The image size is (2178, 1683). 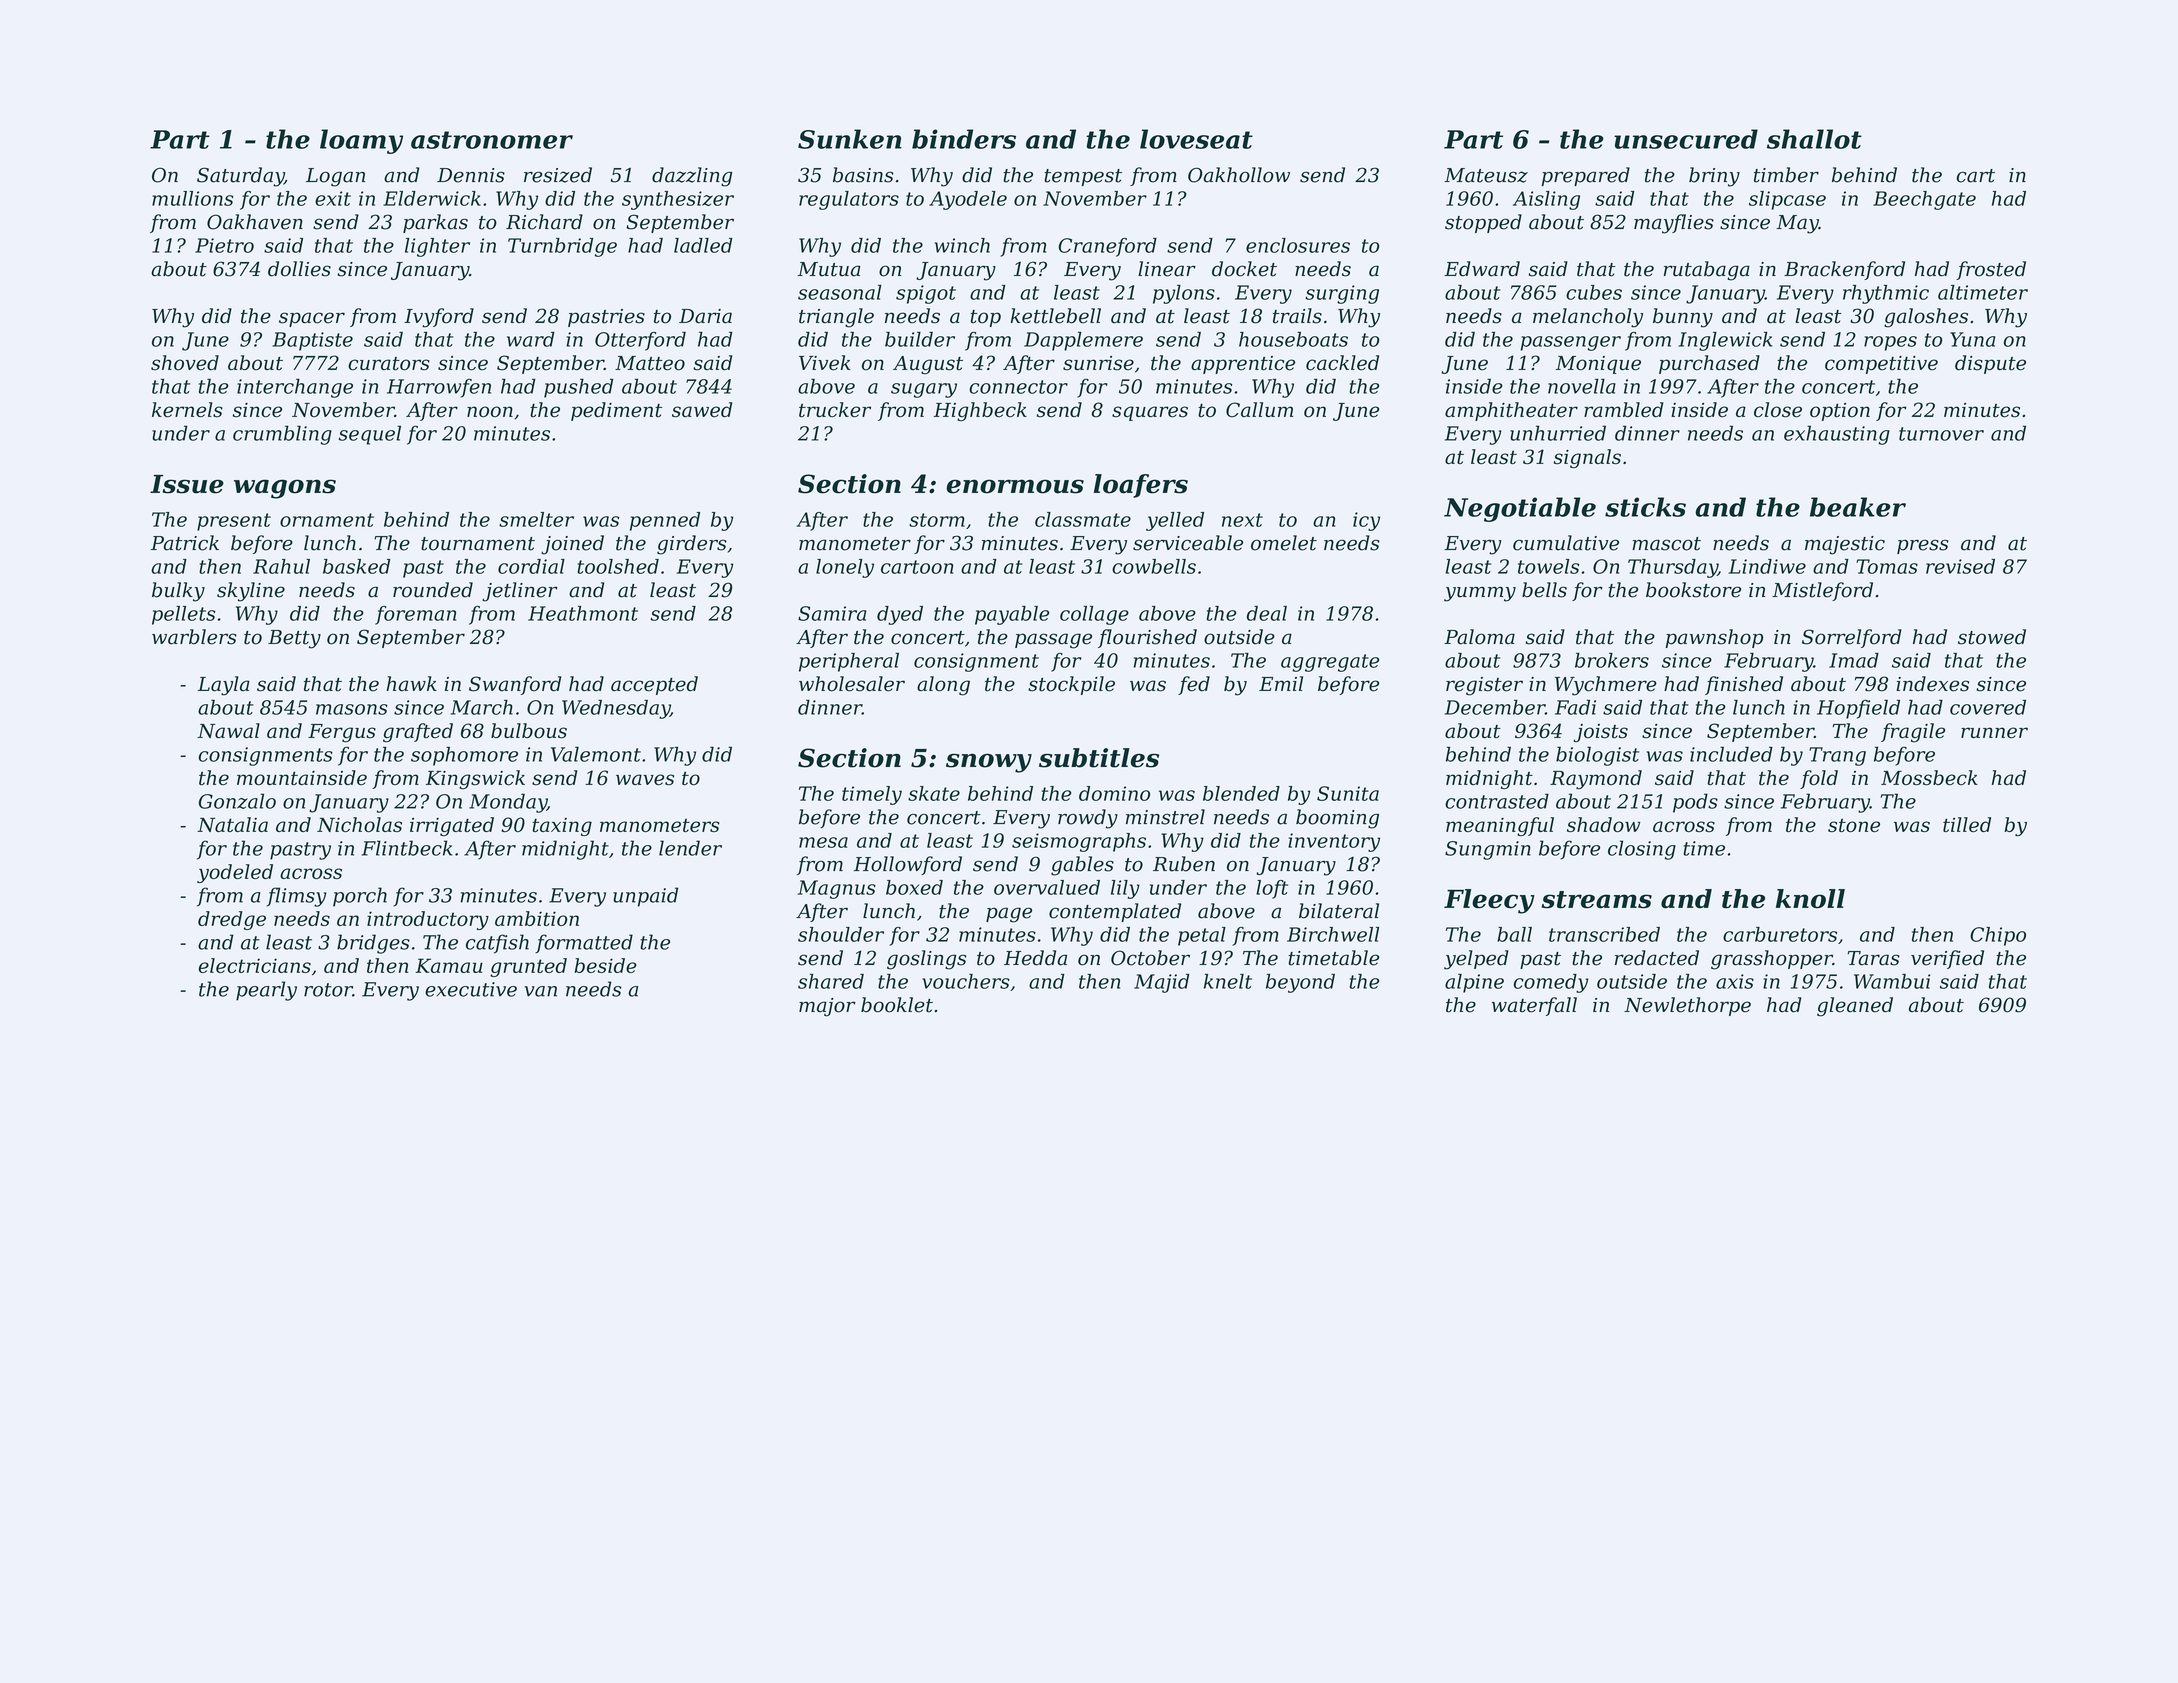 I want to click on serviceable, so click(x=1188, y=543).
